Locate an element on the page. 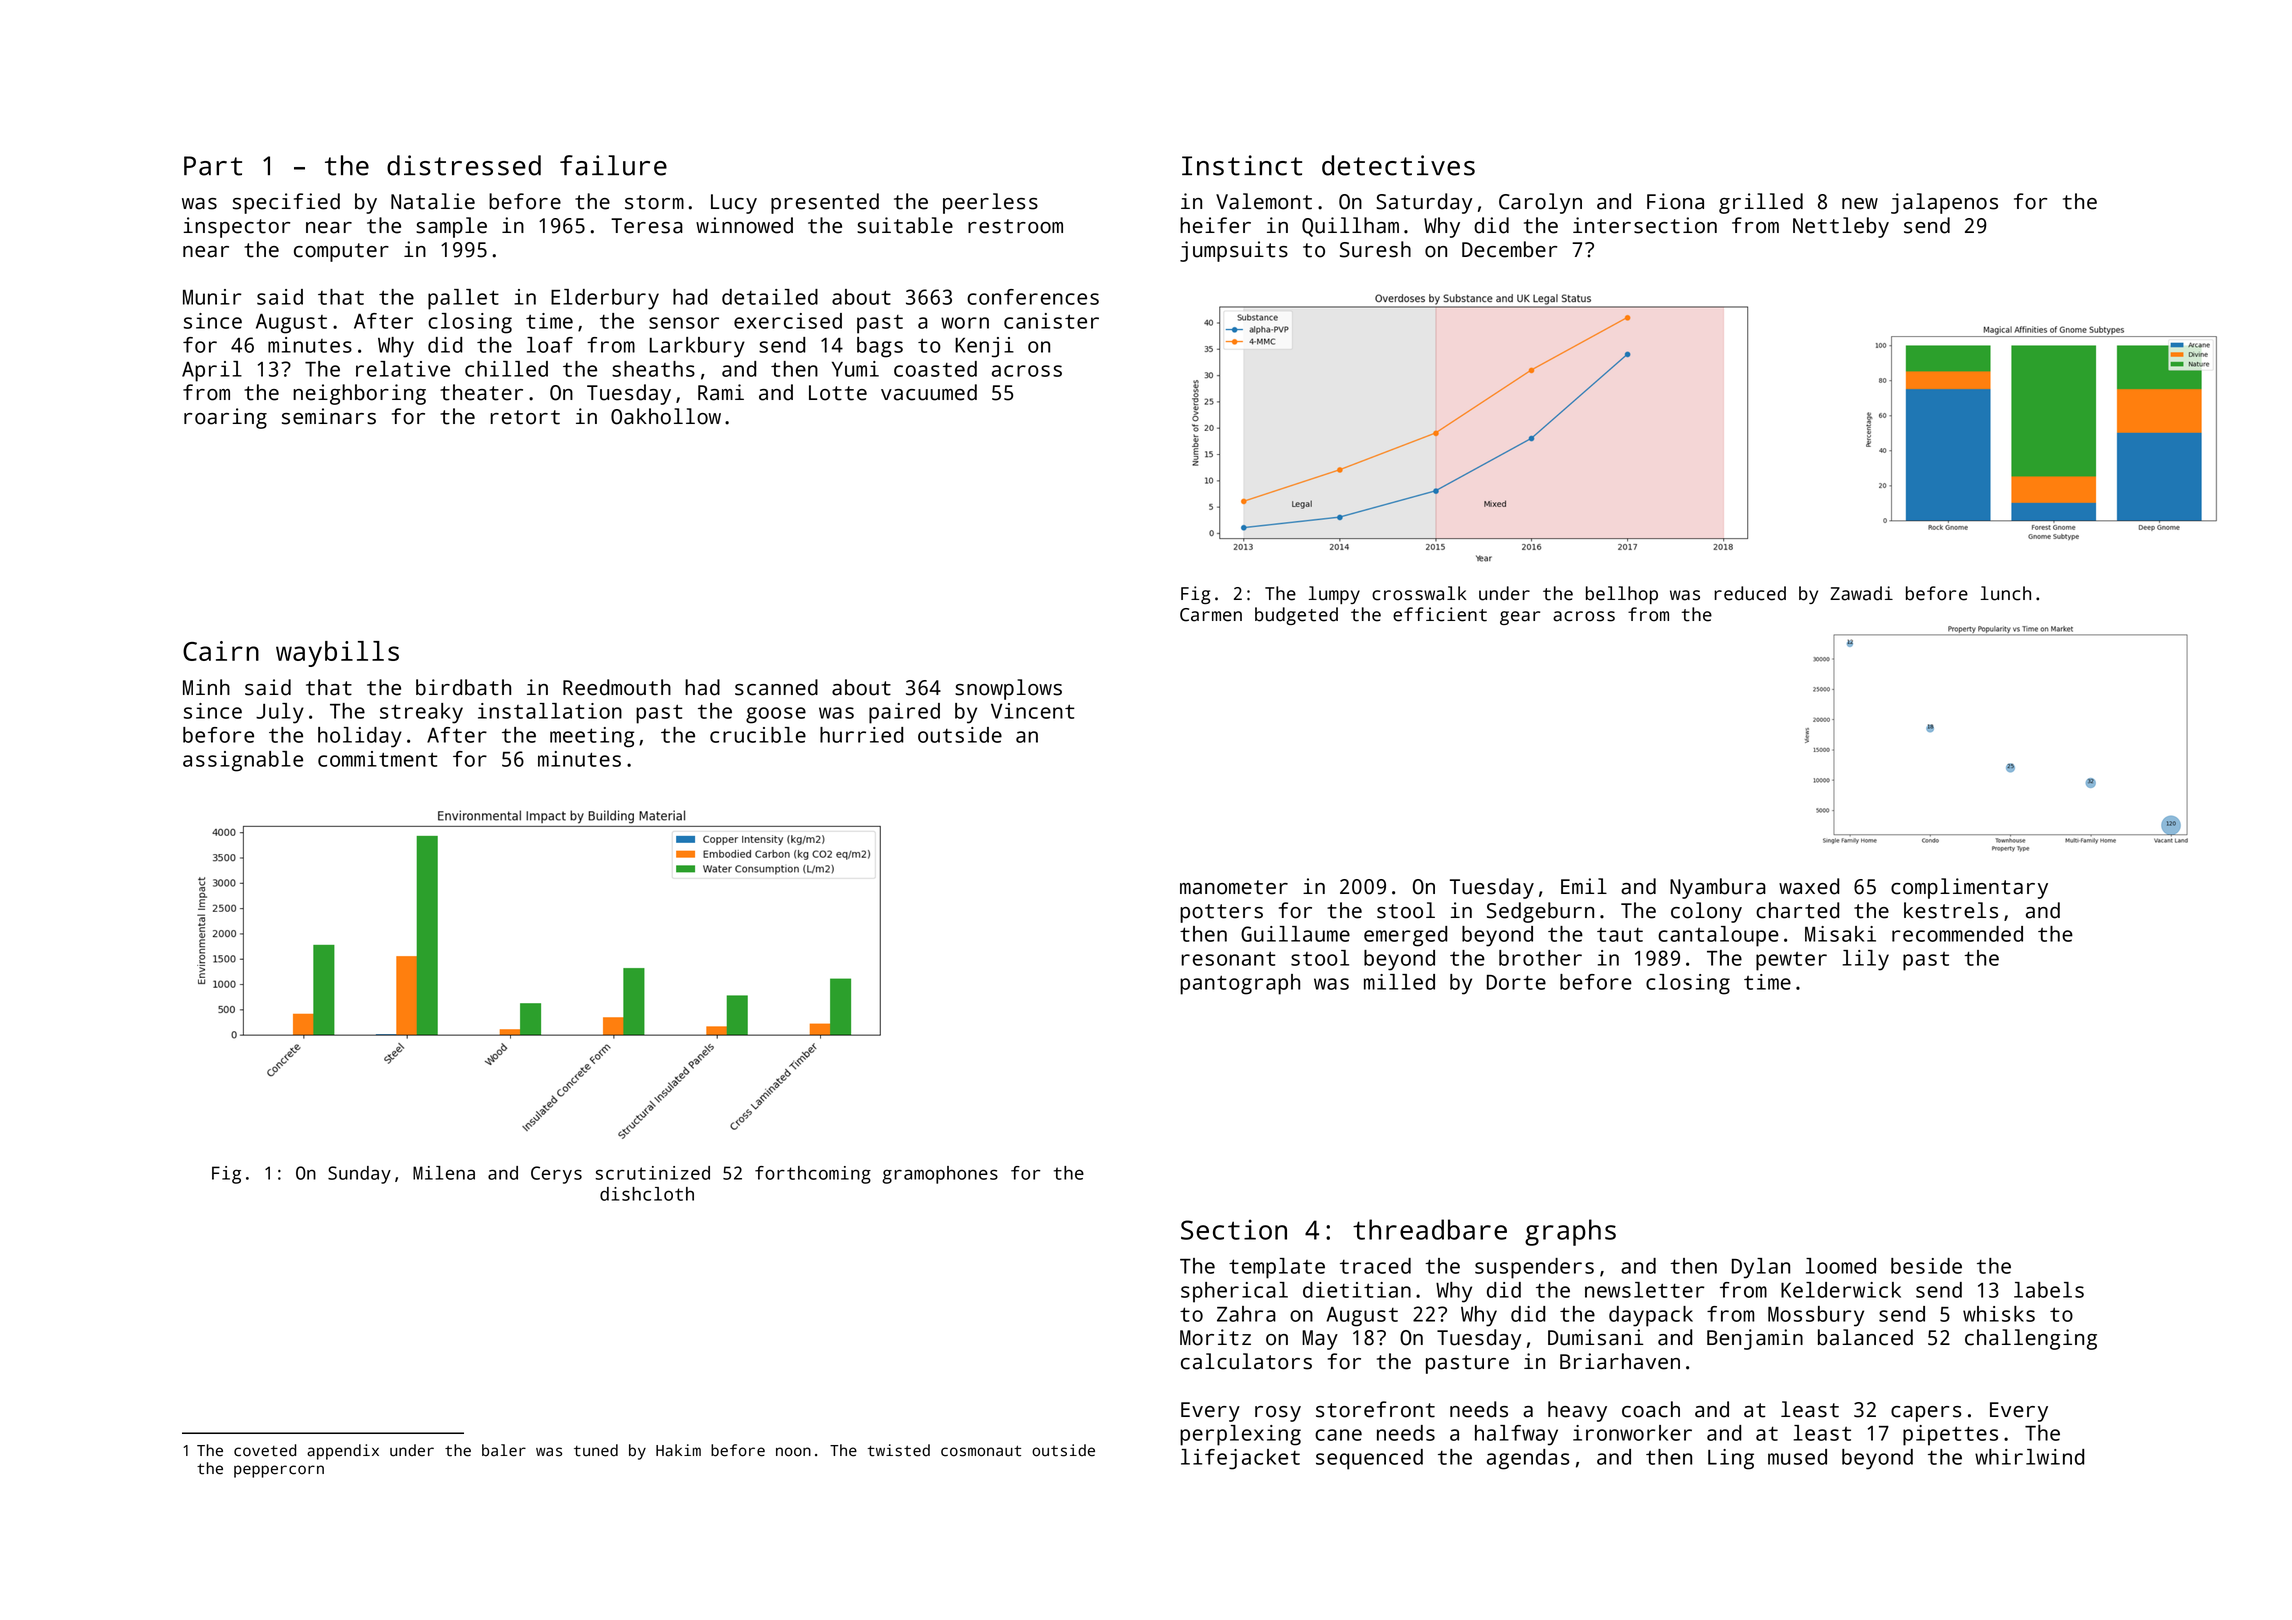 The height and width of the image is (1620, 2292). tuned is located at coordinates (596, 1450).
